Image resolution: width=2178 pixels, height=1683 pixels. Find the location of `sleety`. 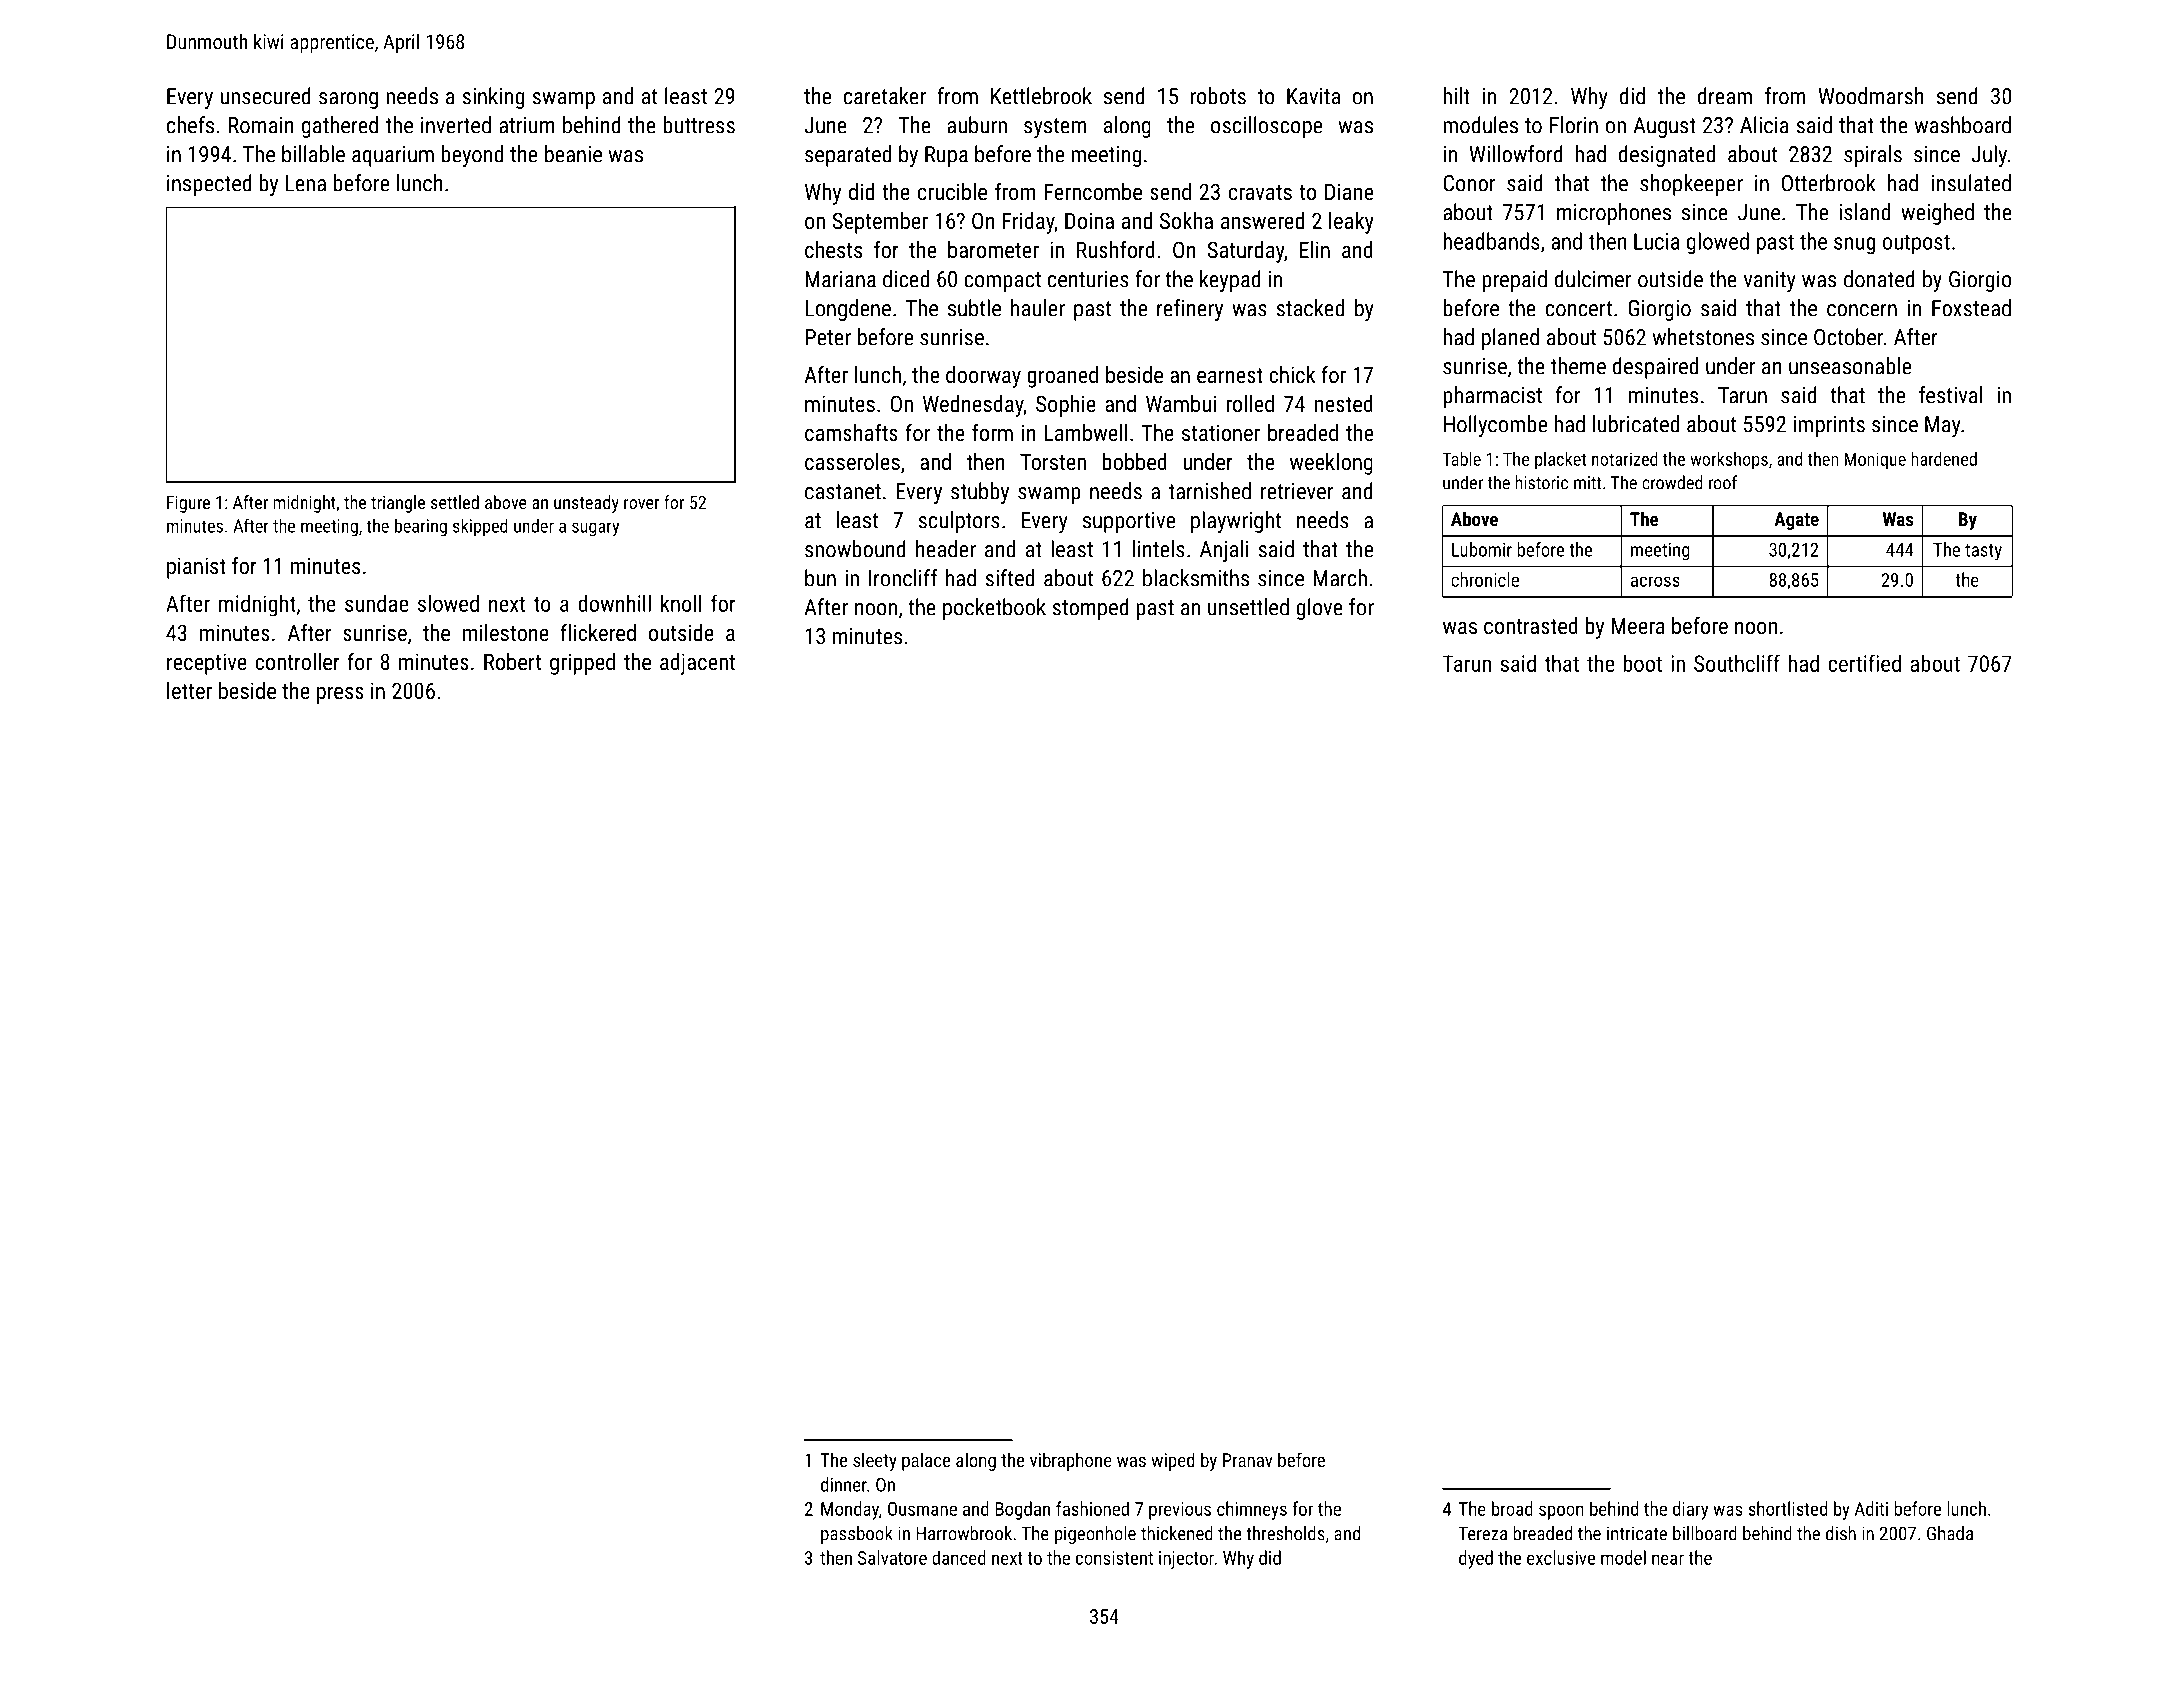

sleety is located at coordinates (875, 1461).
